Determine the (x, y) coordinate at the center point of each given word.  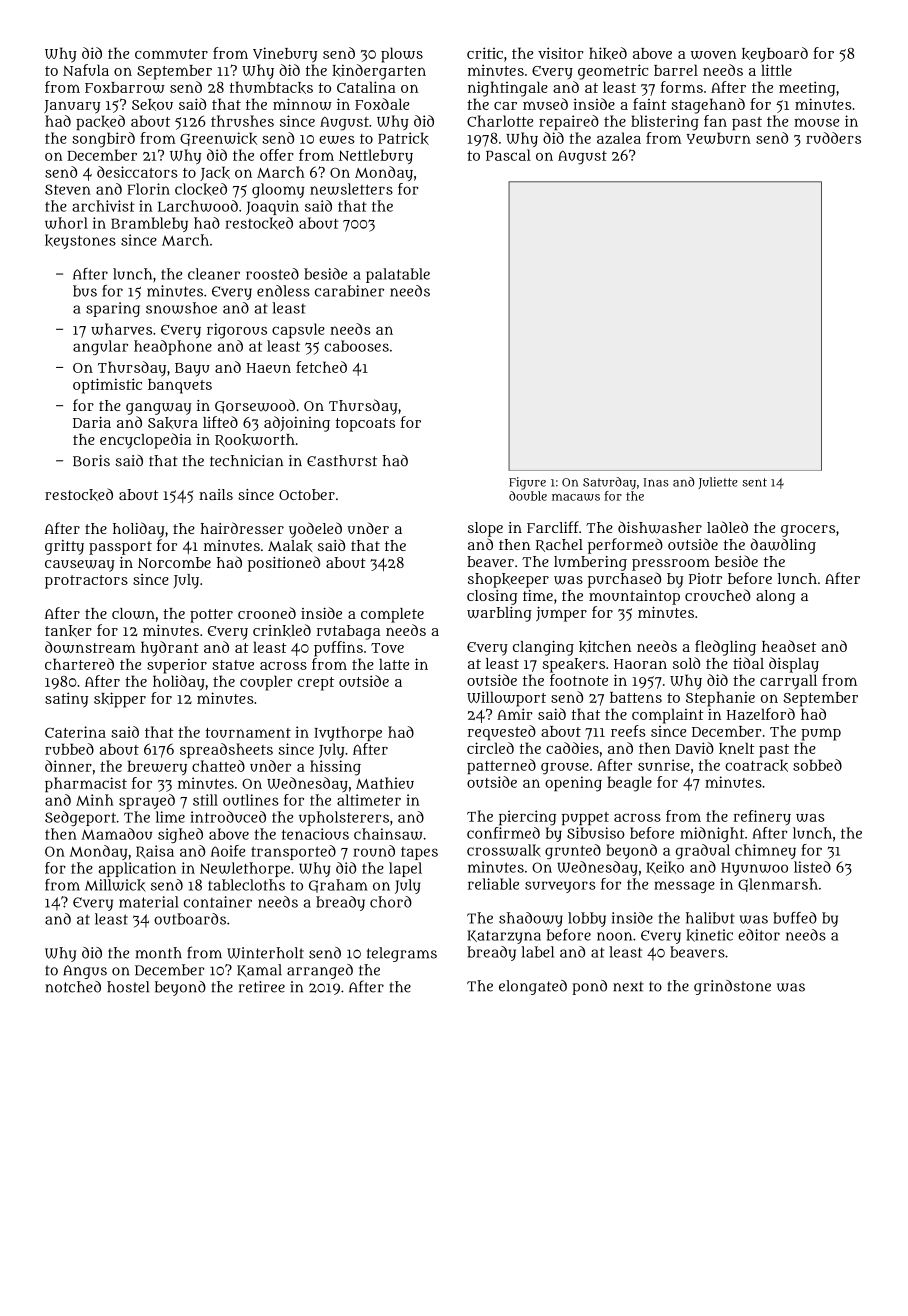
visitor (560, 53)
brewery (157, 767)
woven (714, 54)
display (794, 665)
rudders (833, 138)
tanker (68, 631)
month (158, 953)
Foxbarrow (125, 87)
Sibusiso (596, 833)
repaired (569, 122)
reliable (493, 884)
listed (812, 867)
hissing (335, 768)
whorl (66, 223)
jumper (561, 614)
